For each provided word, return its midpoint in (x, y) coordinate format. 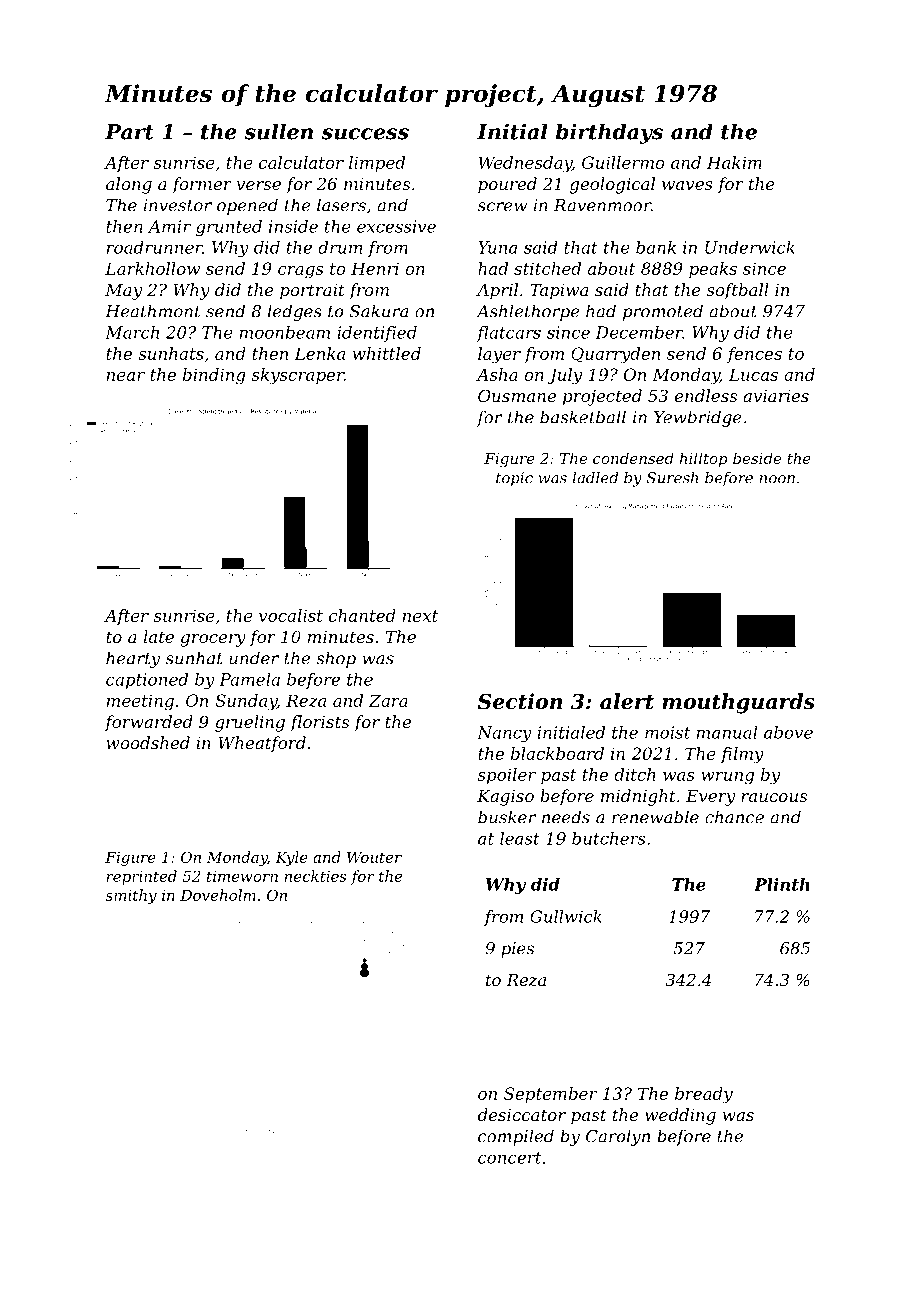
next (420, 616)
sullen (278, 131)
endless (706, 395)
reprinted (142, 877)
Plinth (782, 884)
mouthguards (738, 703)
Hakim (734, 162)
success (365, 134)
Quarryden (615, 355)
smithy (131, 896)
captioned (147, 681)
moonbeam (285, 332)
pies (517, 950)
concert (510, 1158)
